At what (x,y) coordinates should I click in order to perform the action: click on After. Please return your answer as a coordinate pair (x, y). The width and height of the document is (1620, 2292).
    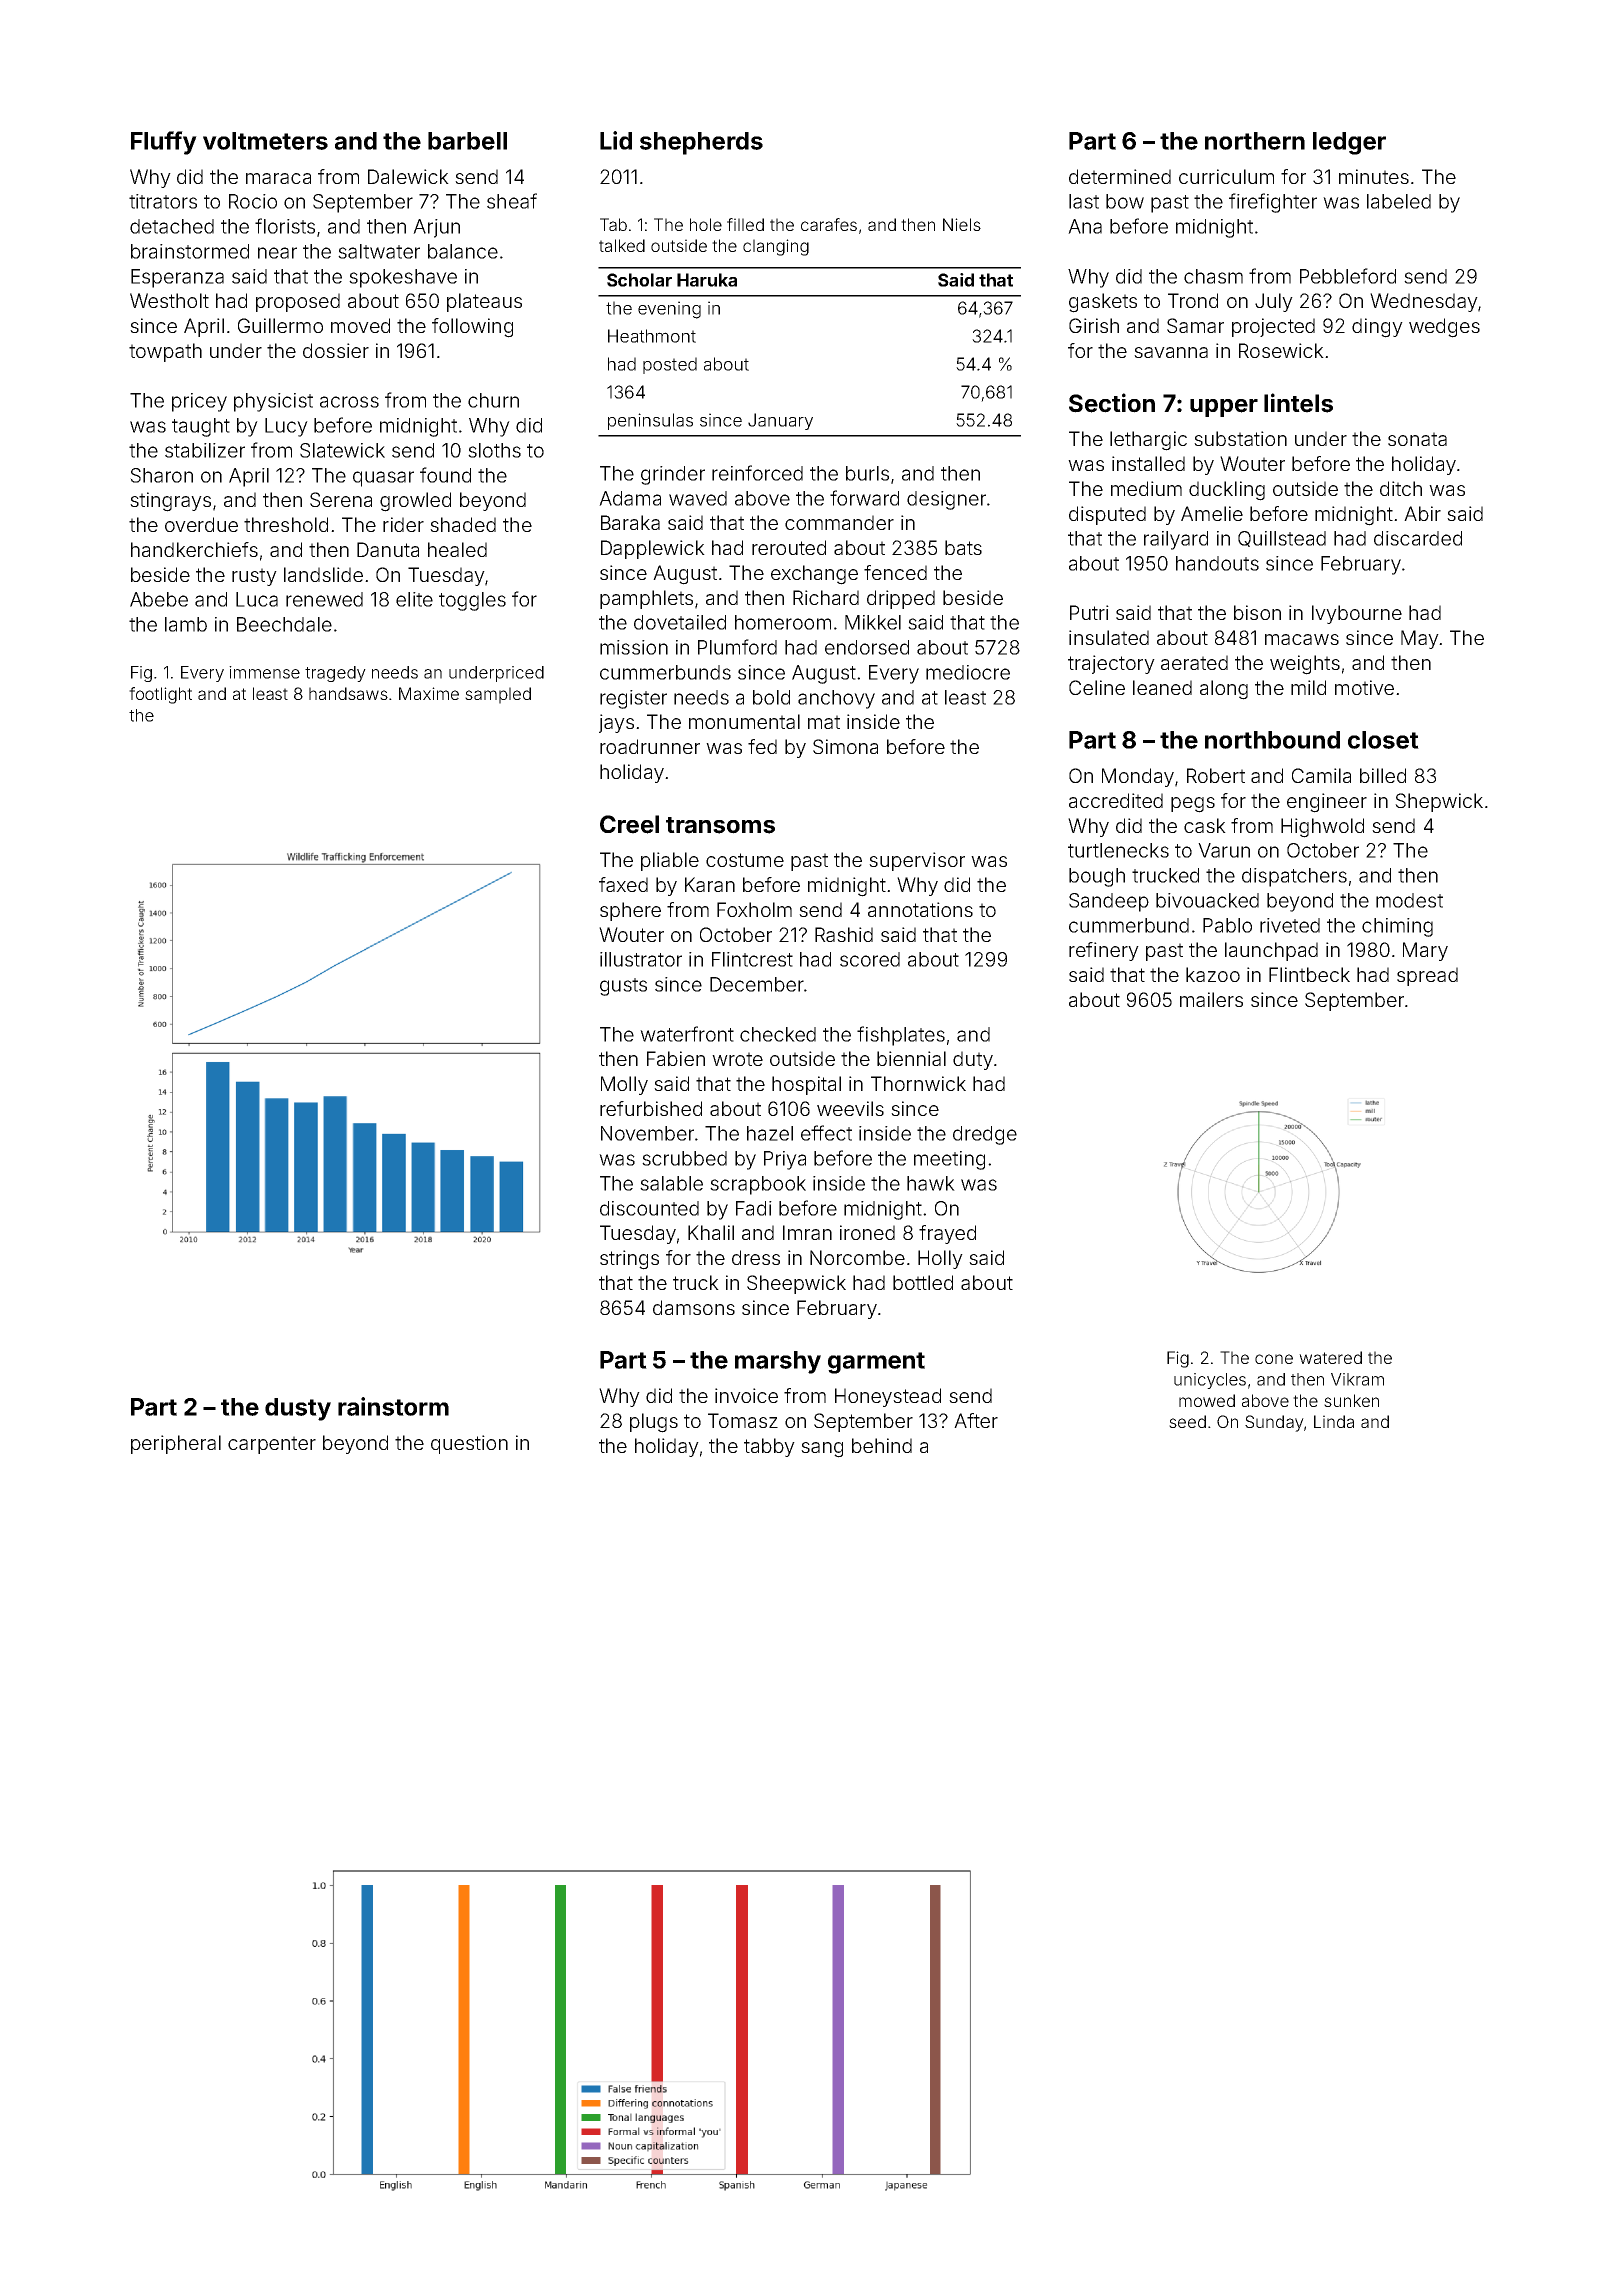
    Looking at the image, I should click on (976, 1420).
